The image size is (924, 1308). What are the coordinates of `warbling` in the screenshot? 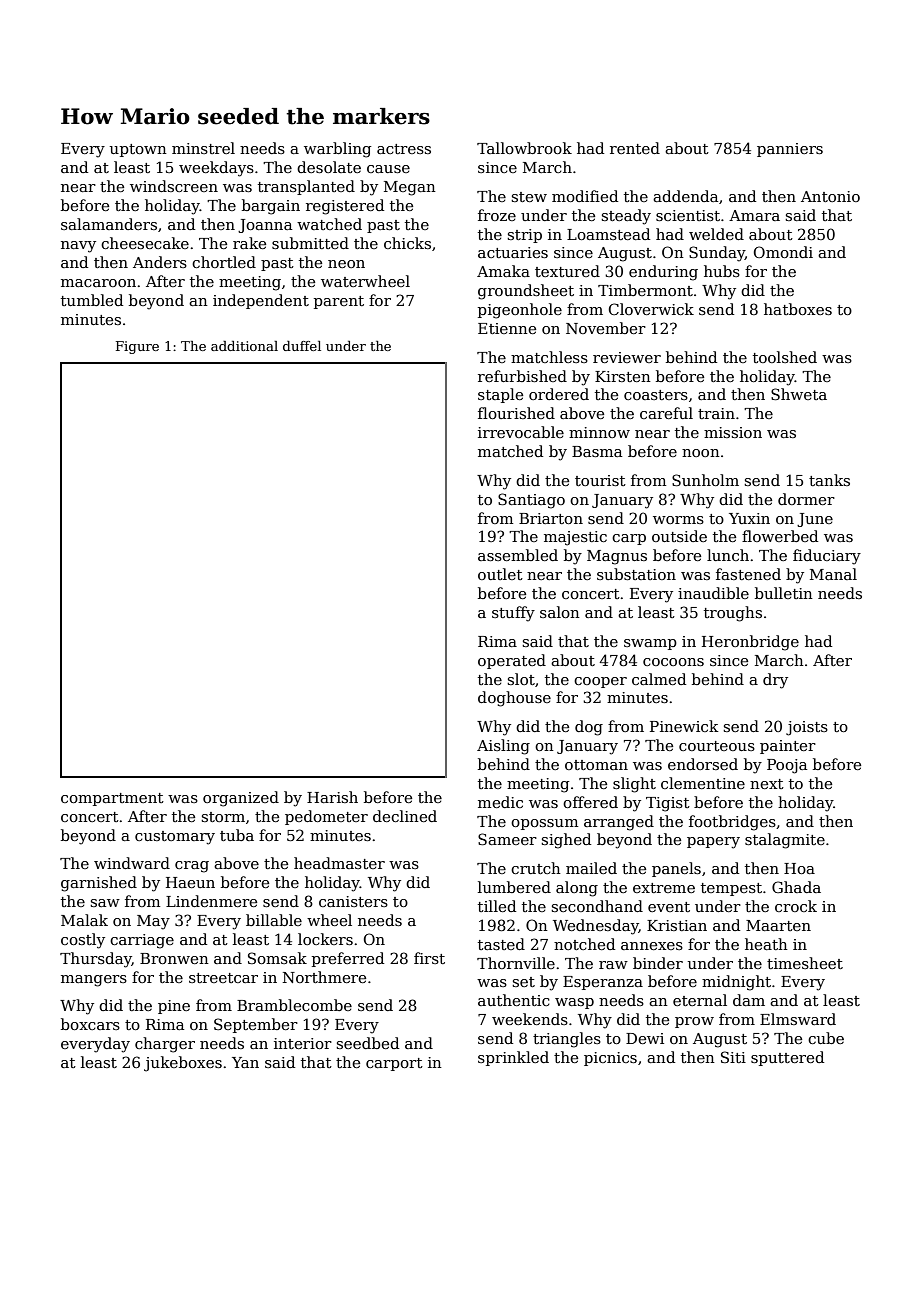 It's located at (337, 150).
